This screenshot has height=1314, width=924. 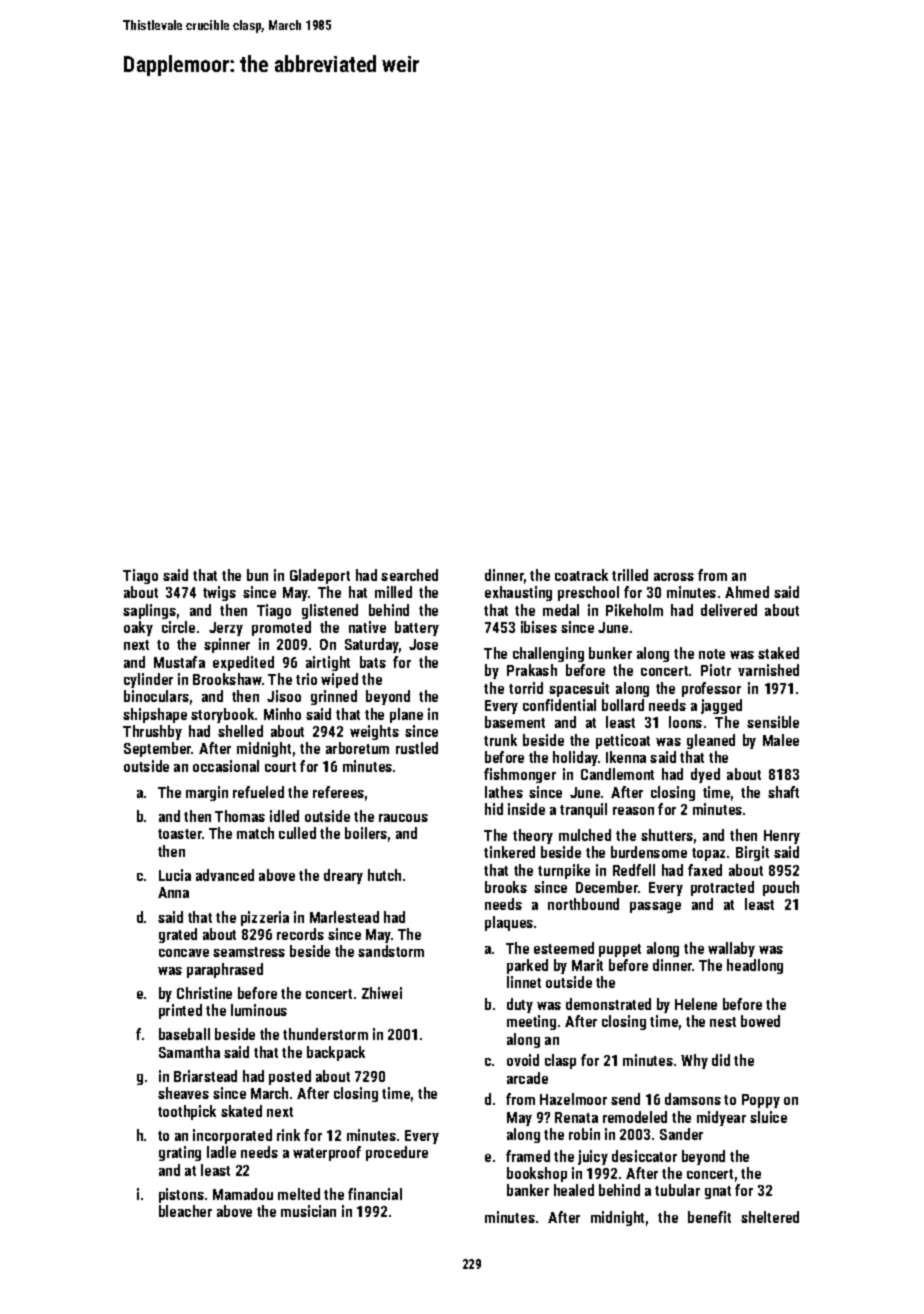 What do you see at coordinates (179, 662) in the screenshot?
I see `Mustafa` at bounding box center [179, 662].
